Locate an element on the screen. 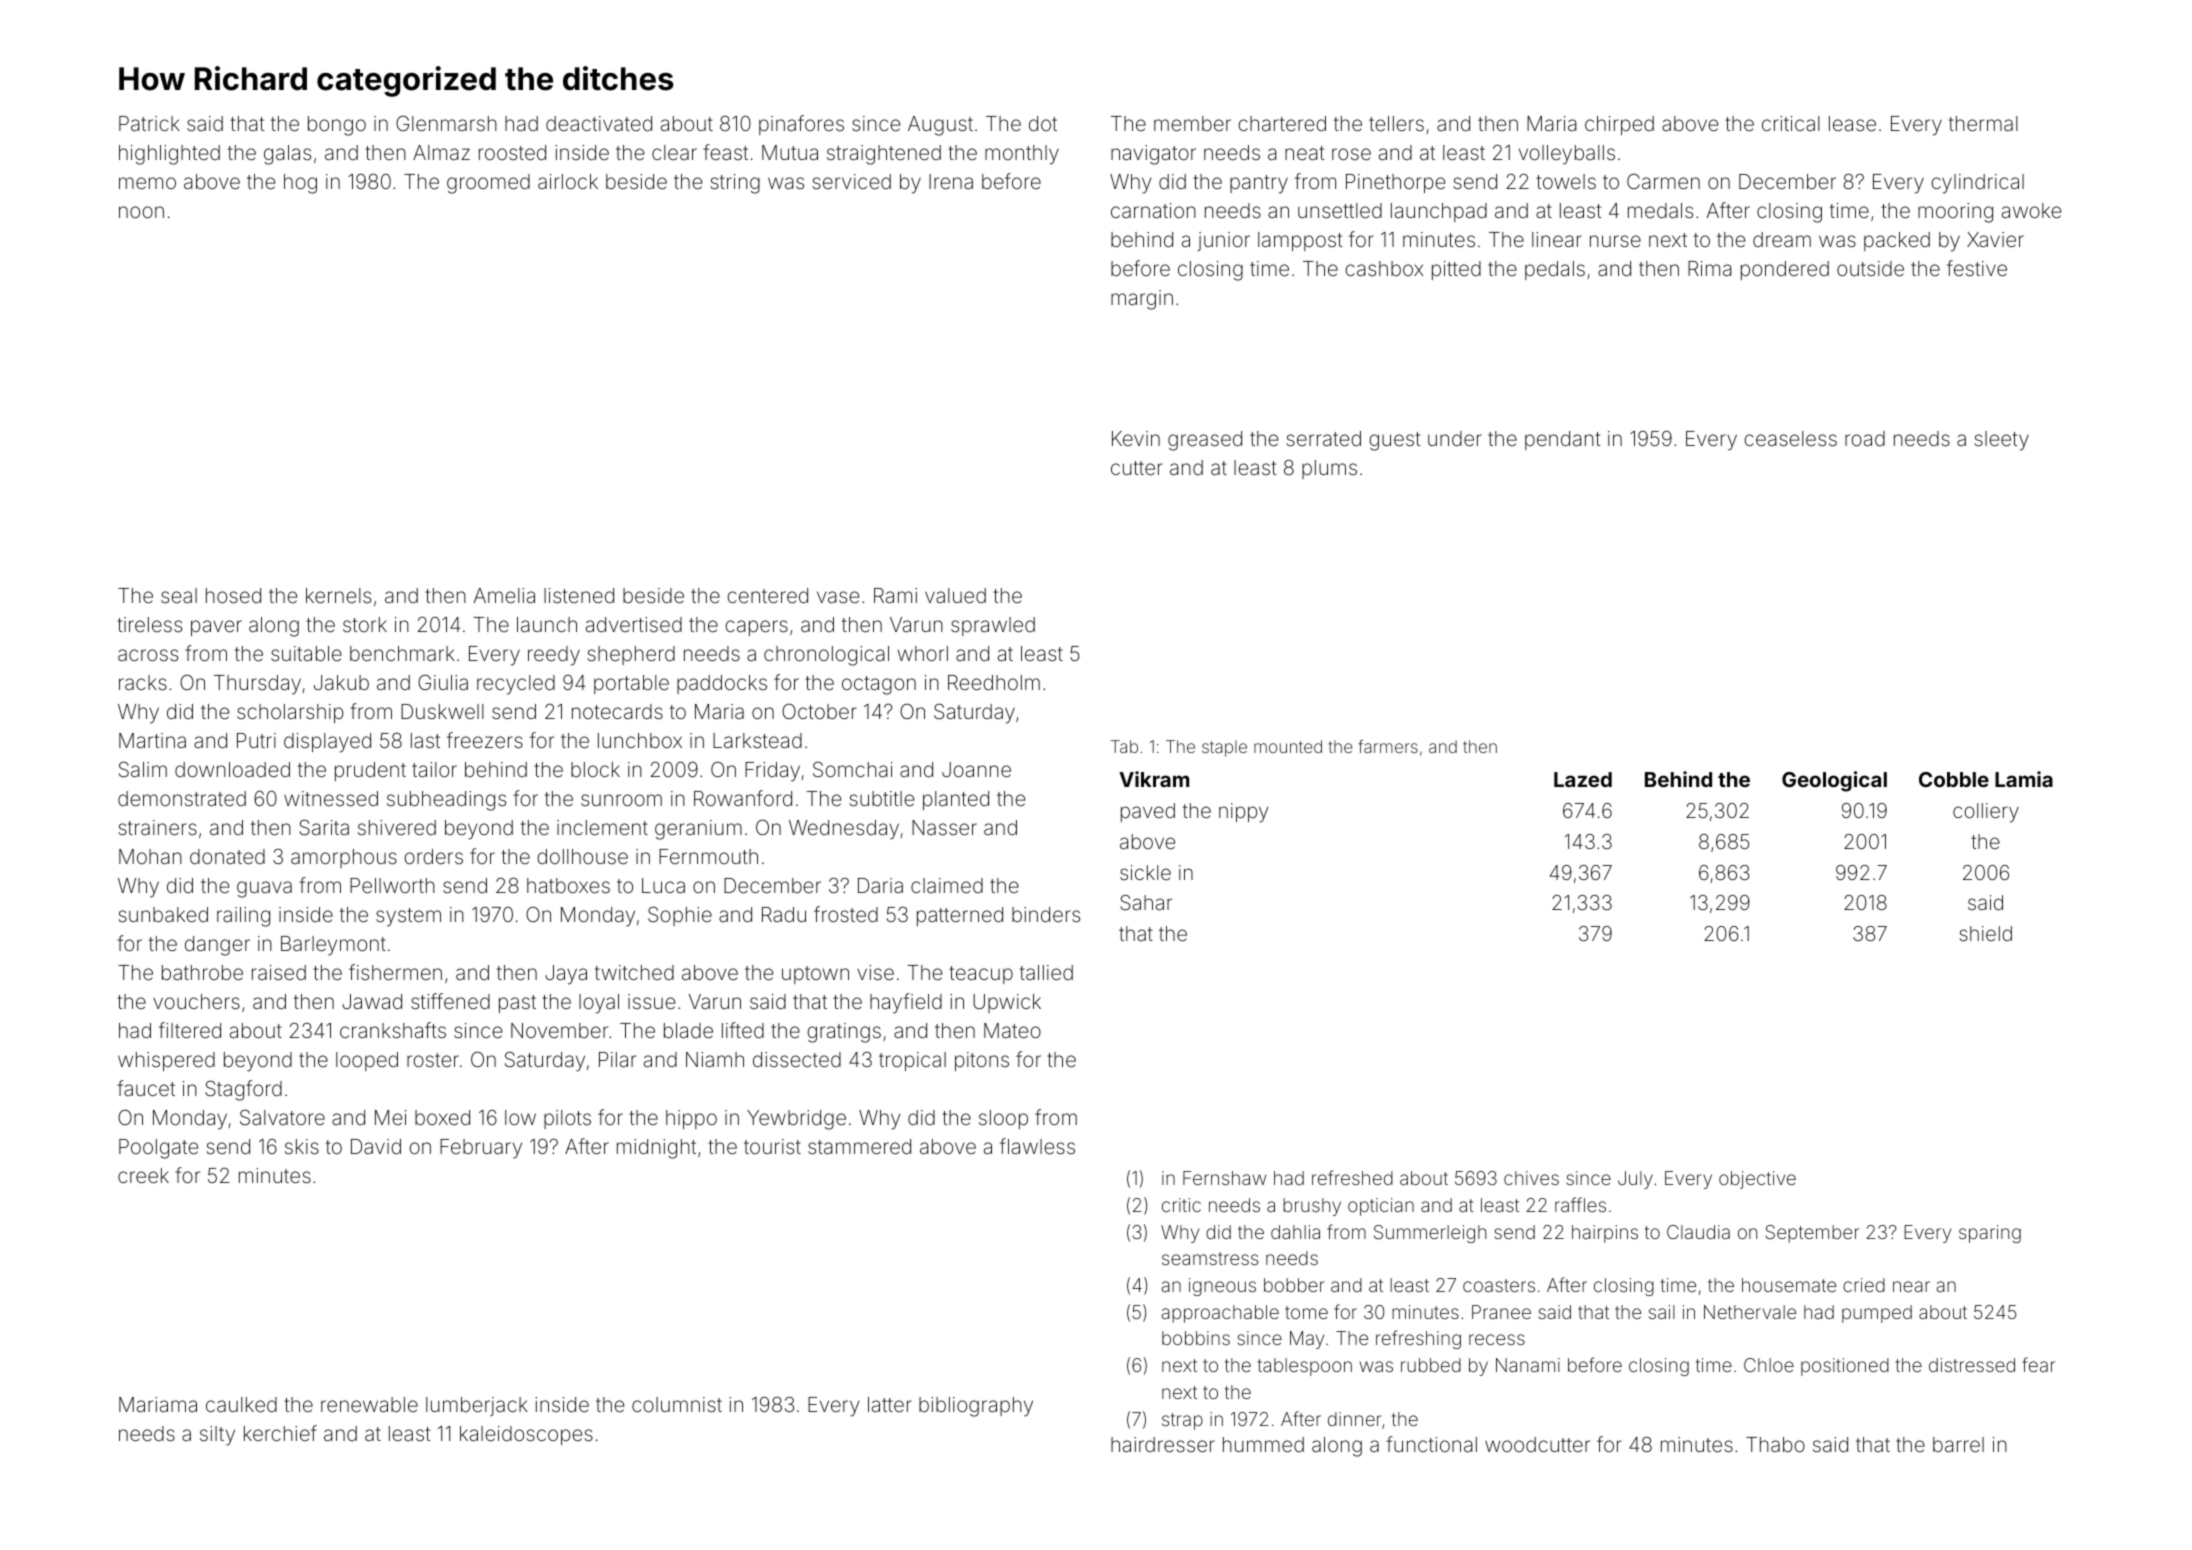  hairdresser is located at coordinates (1163, 1444).
